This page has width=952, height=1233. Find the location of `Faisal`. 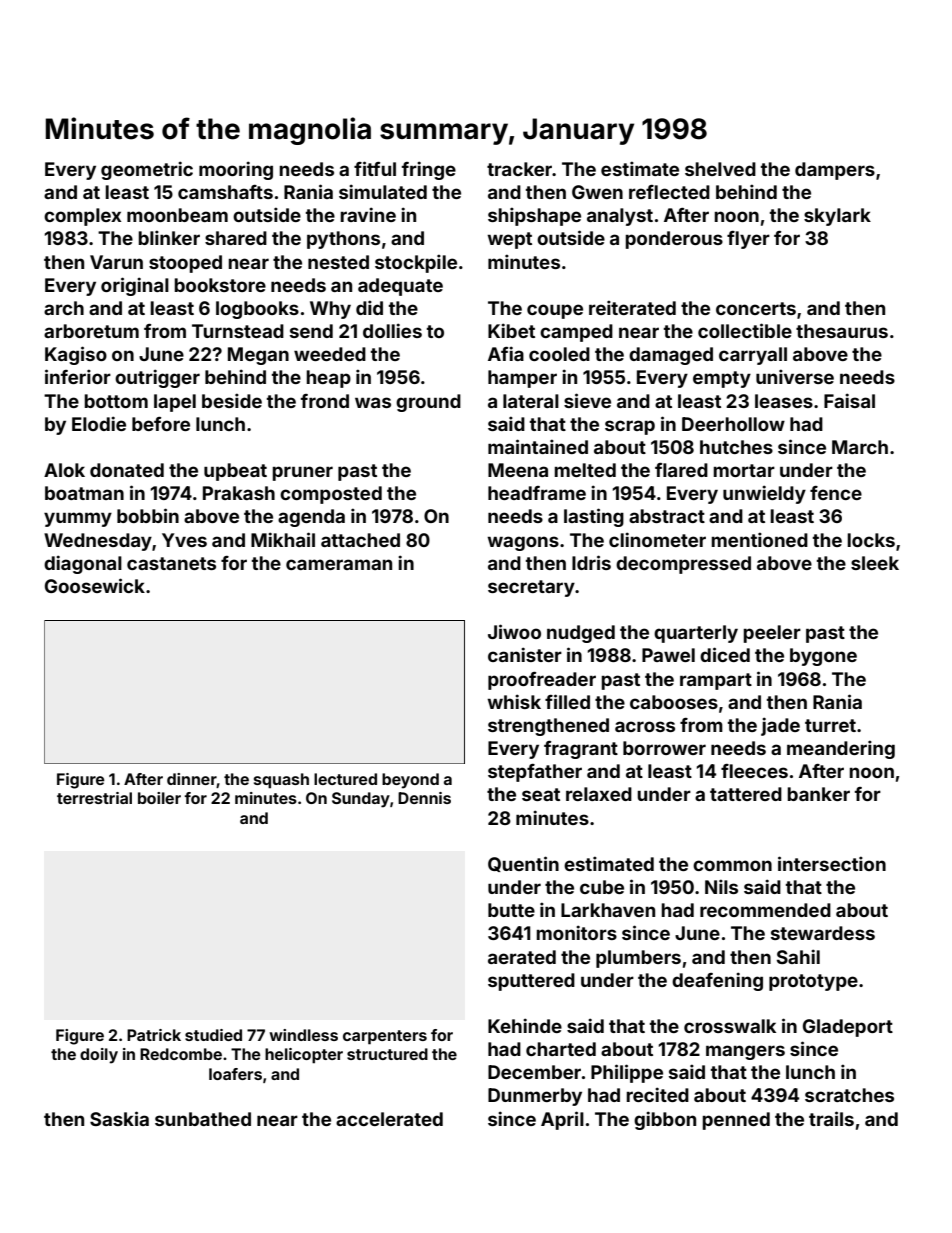

Faisal is located at coordinates (849, 400).
